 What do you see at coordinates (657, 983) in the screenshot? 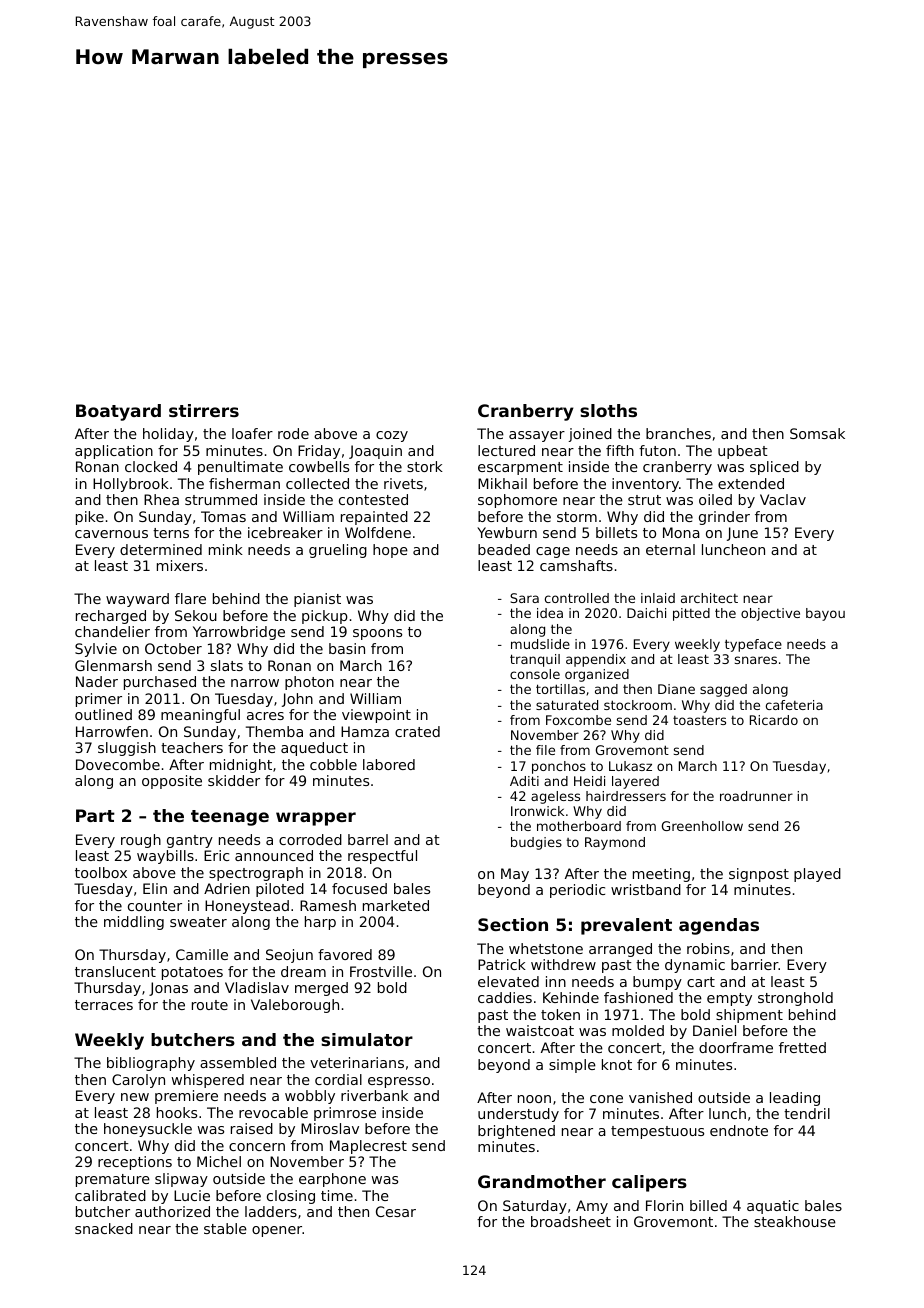
I see `bumpy` at bounding box center [657, 983].
